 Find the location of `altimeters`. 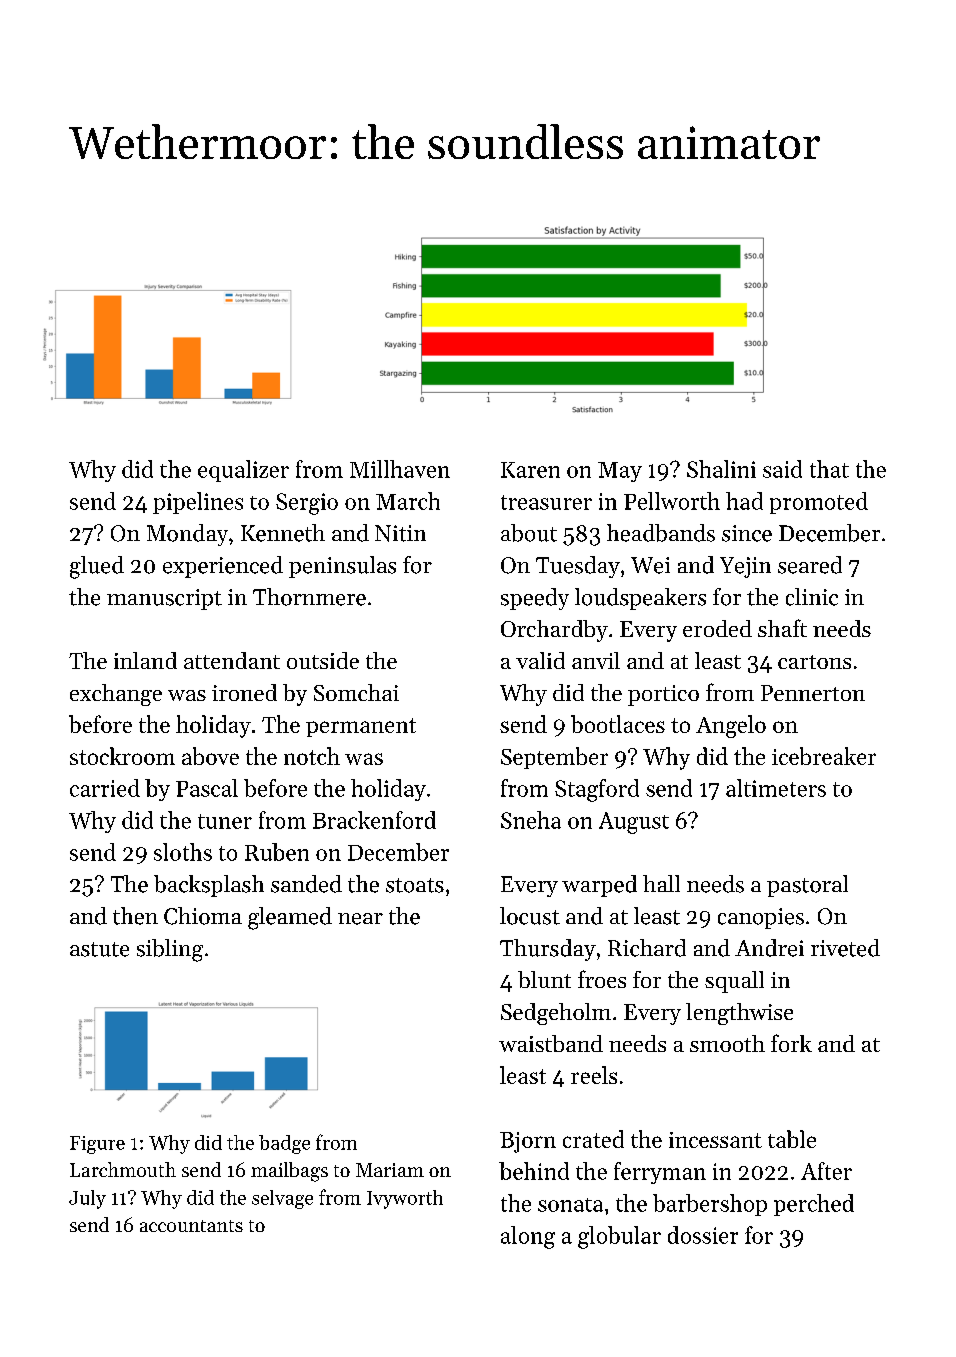

altimeters is located at coordinates (776, 788).
